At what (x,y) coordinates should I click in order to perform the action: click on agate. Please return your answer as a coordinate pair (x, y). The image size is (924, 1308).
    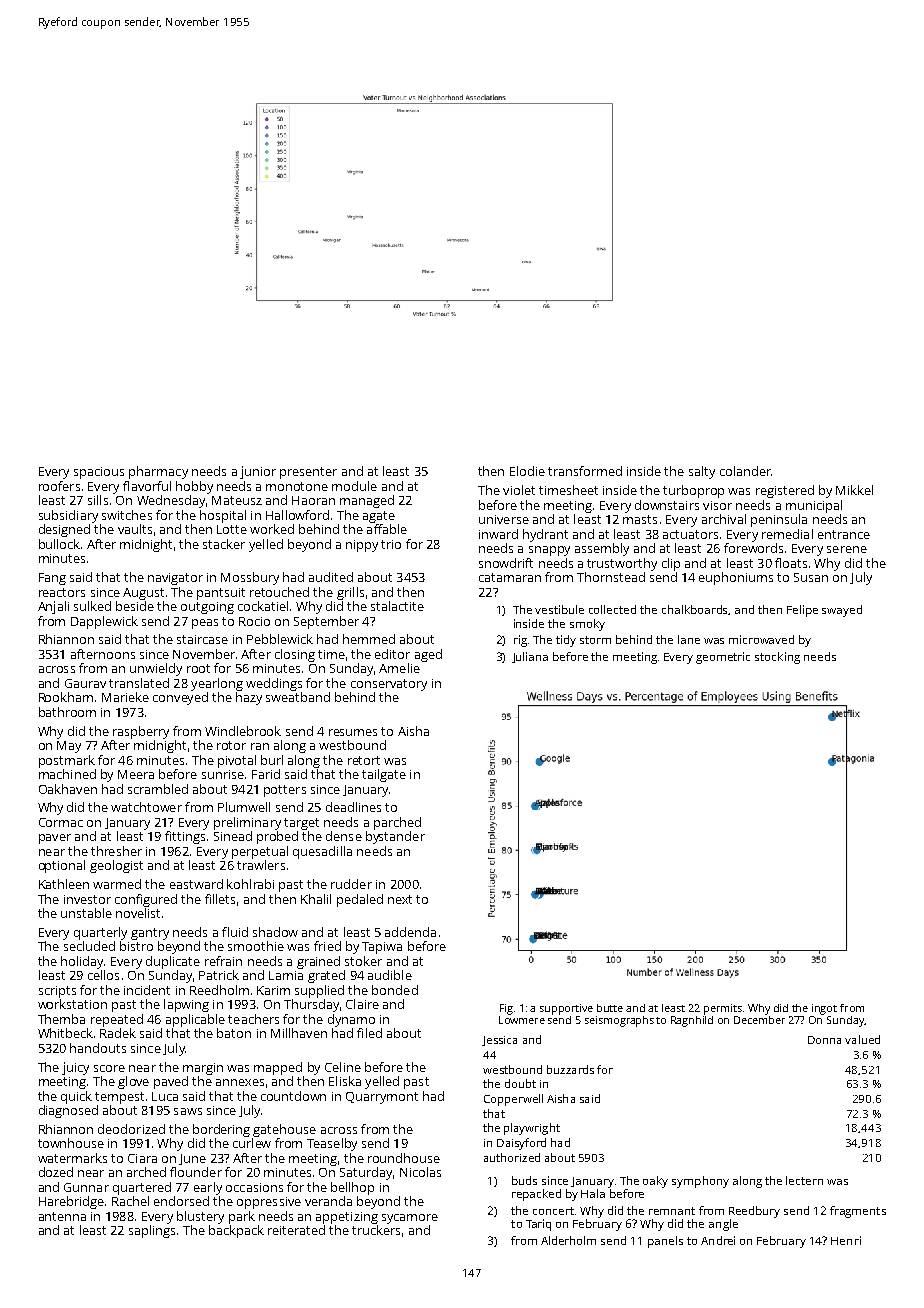
    Looking at the image, I should click on (379, 517).
